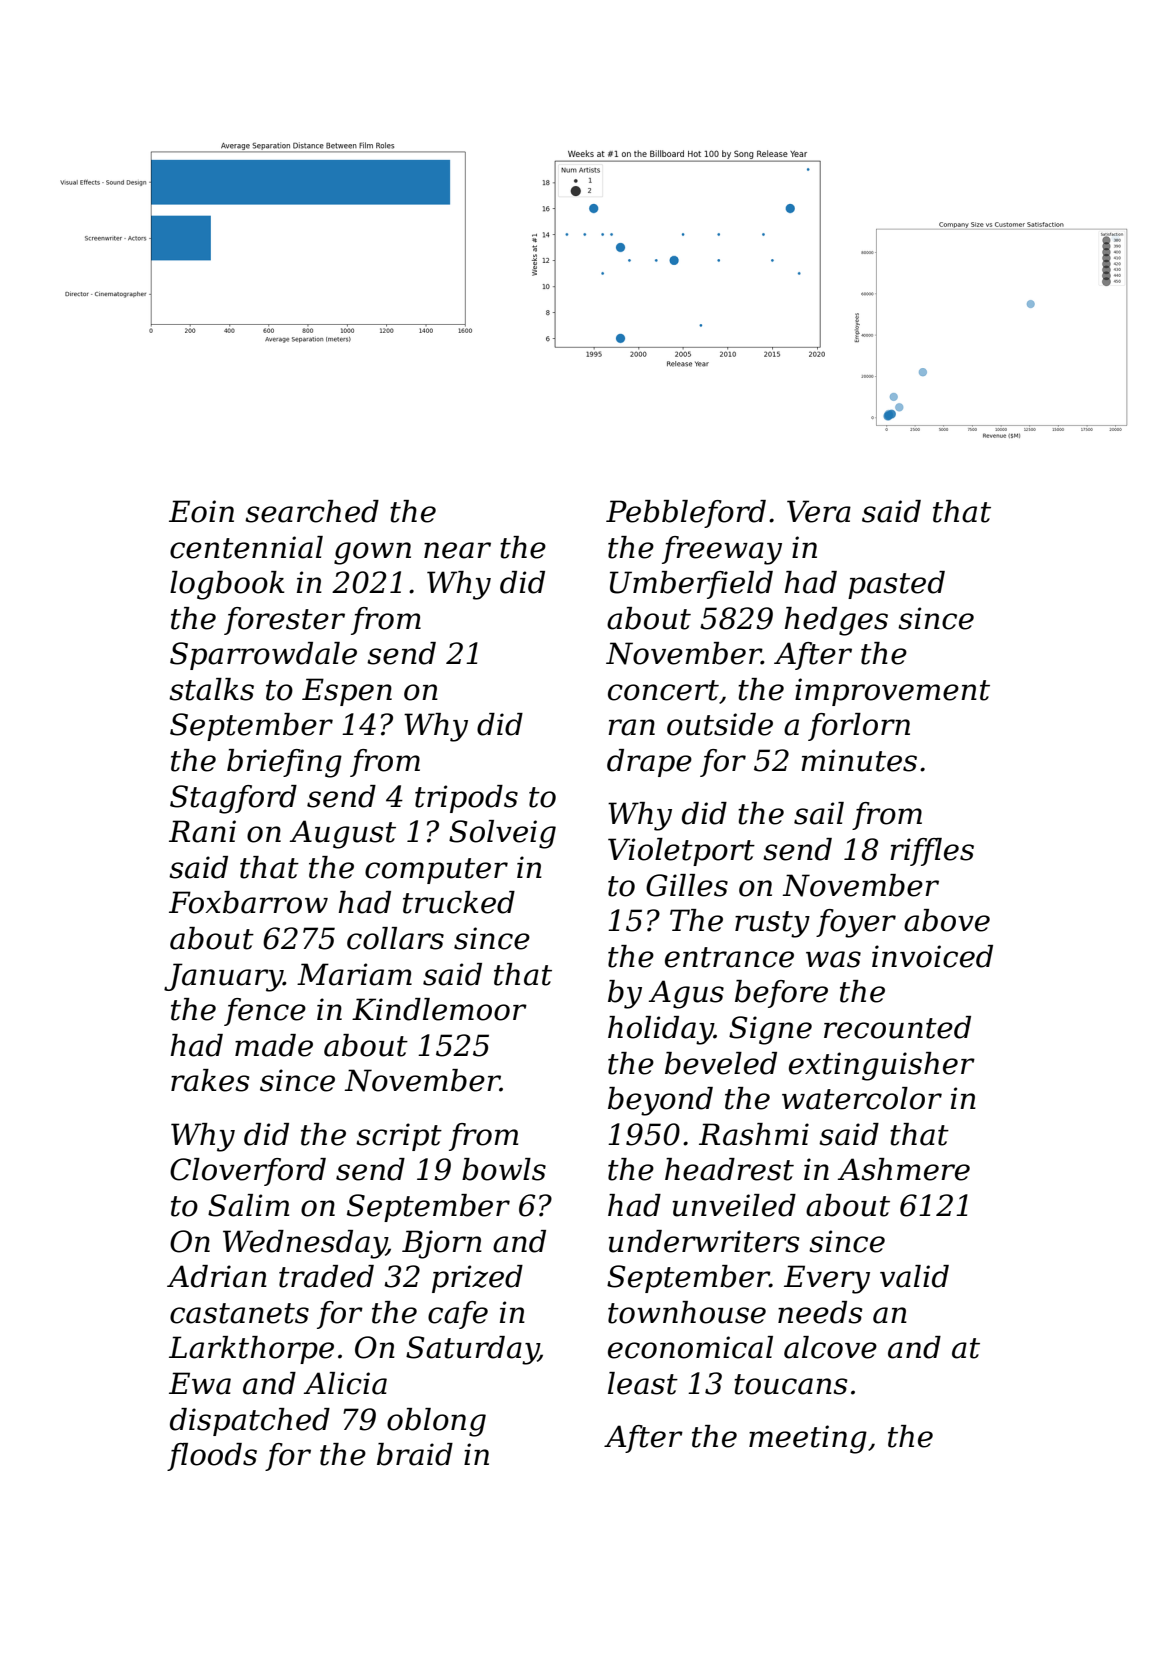  What do you see at coordinates (246, 547) in the page?
I see `centennial` at bounding box center [246, 547].
